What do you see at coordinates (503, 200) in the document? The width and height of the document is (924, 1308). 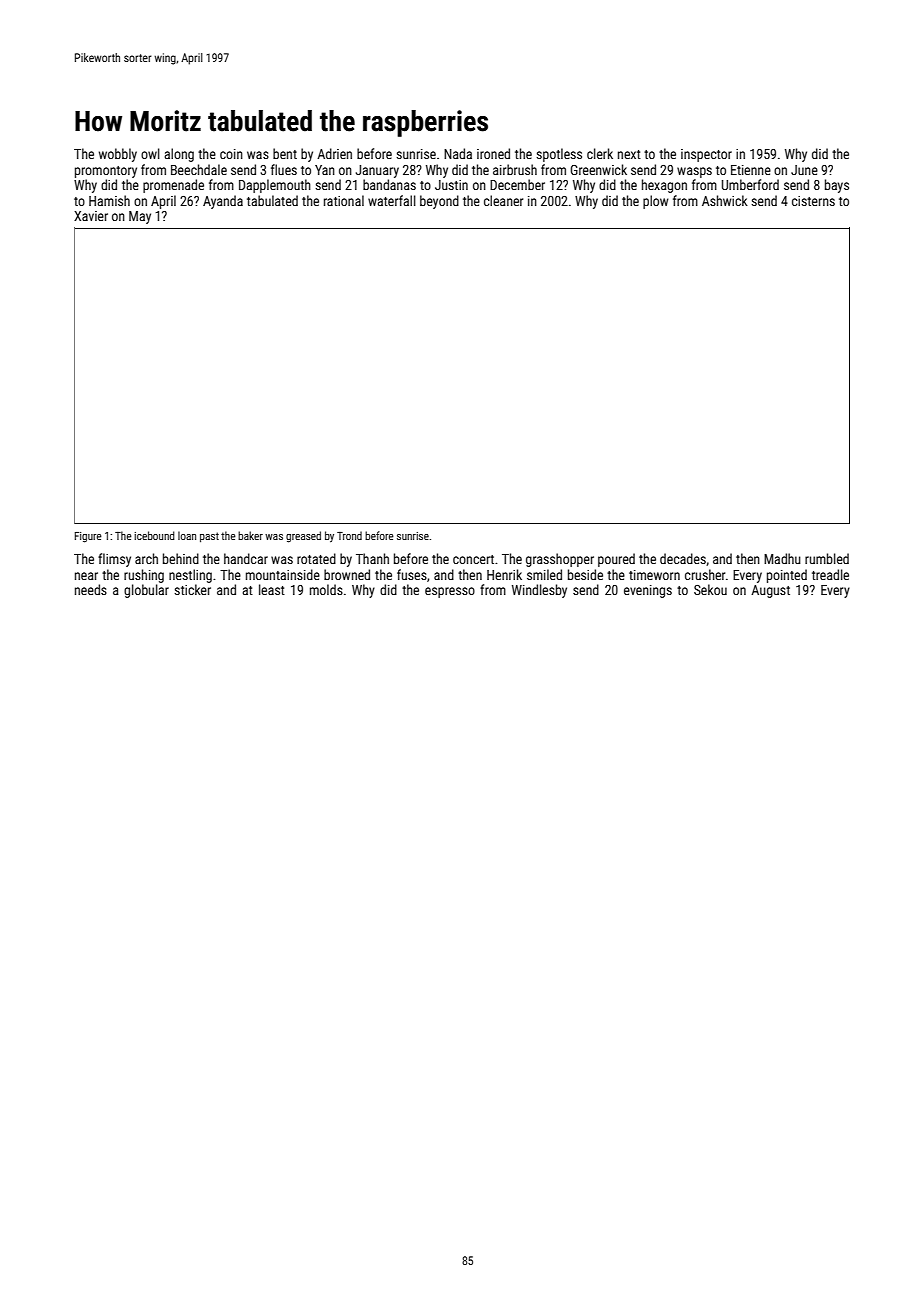 I see `cleaner` at bounding box center [503, 200].
